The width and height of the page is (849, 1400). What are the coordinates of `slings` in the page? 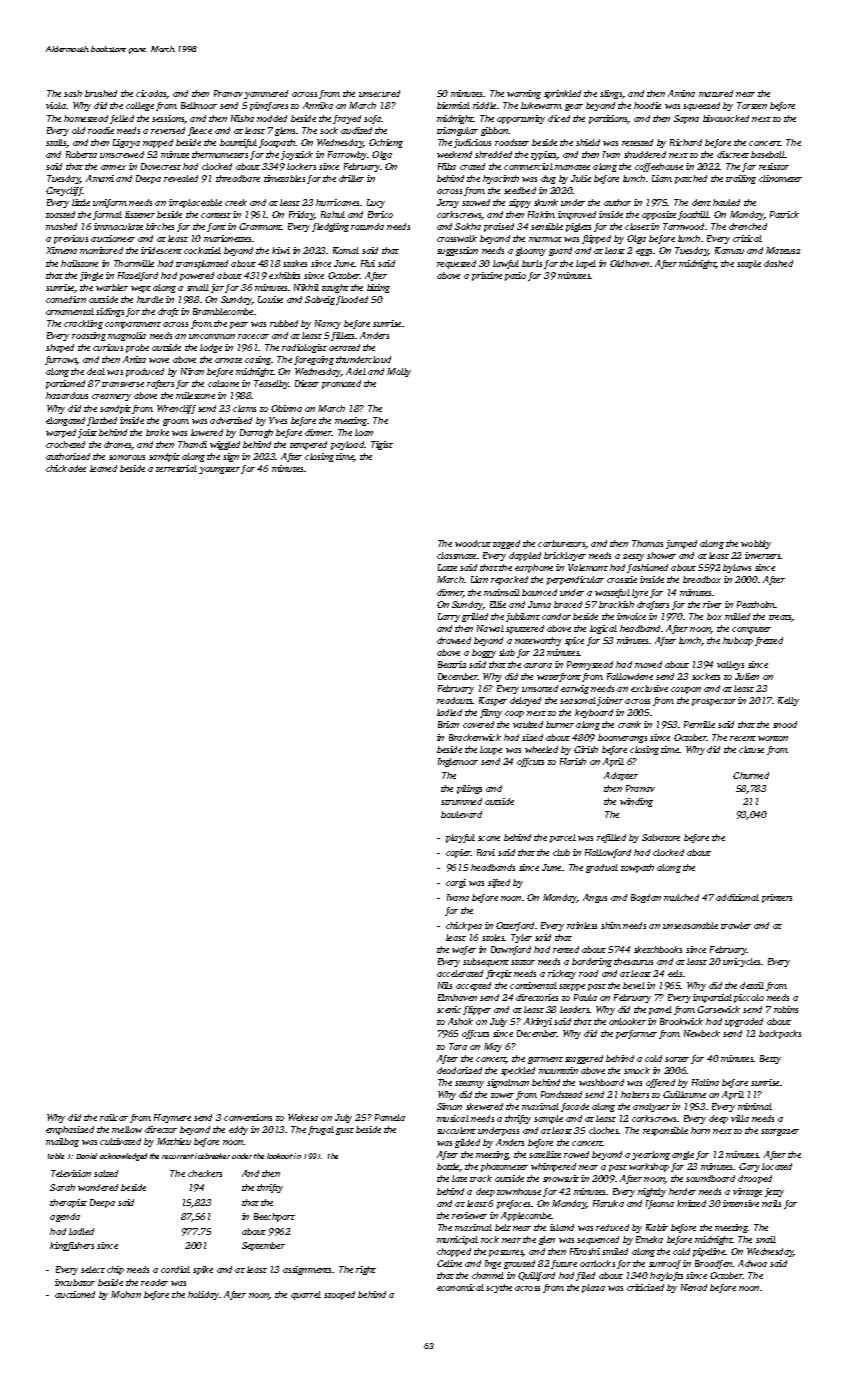 It's located at (611, 94).
